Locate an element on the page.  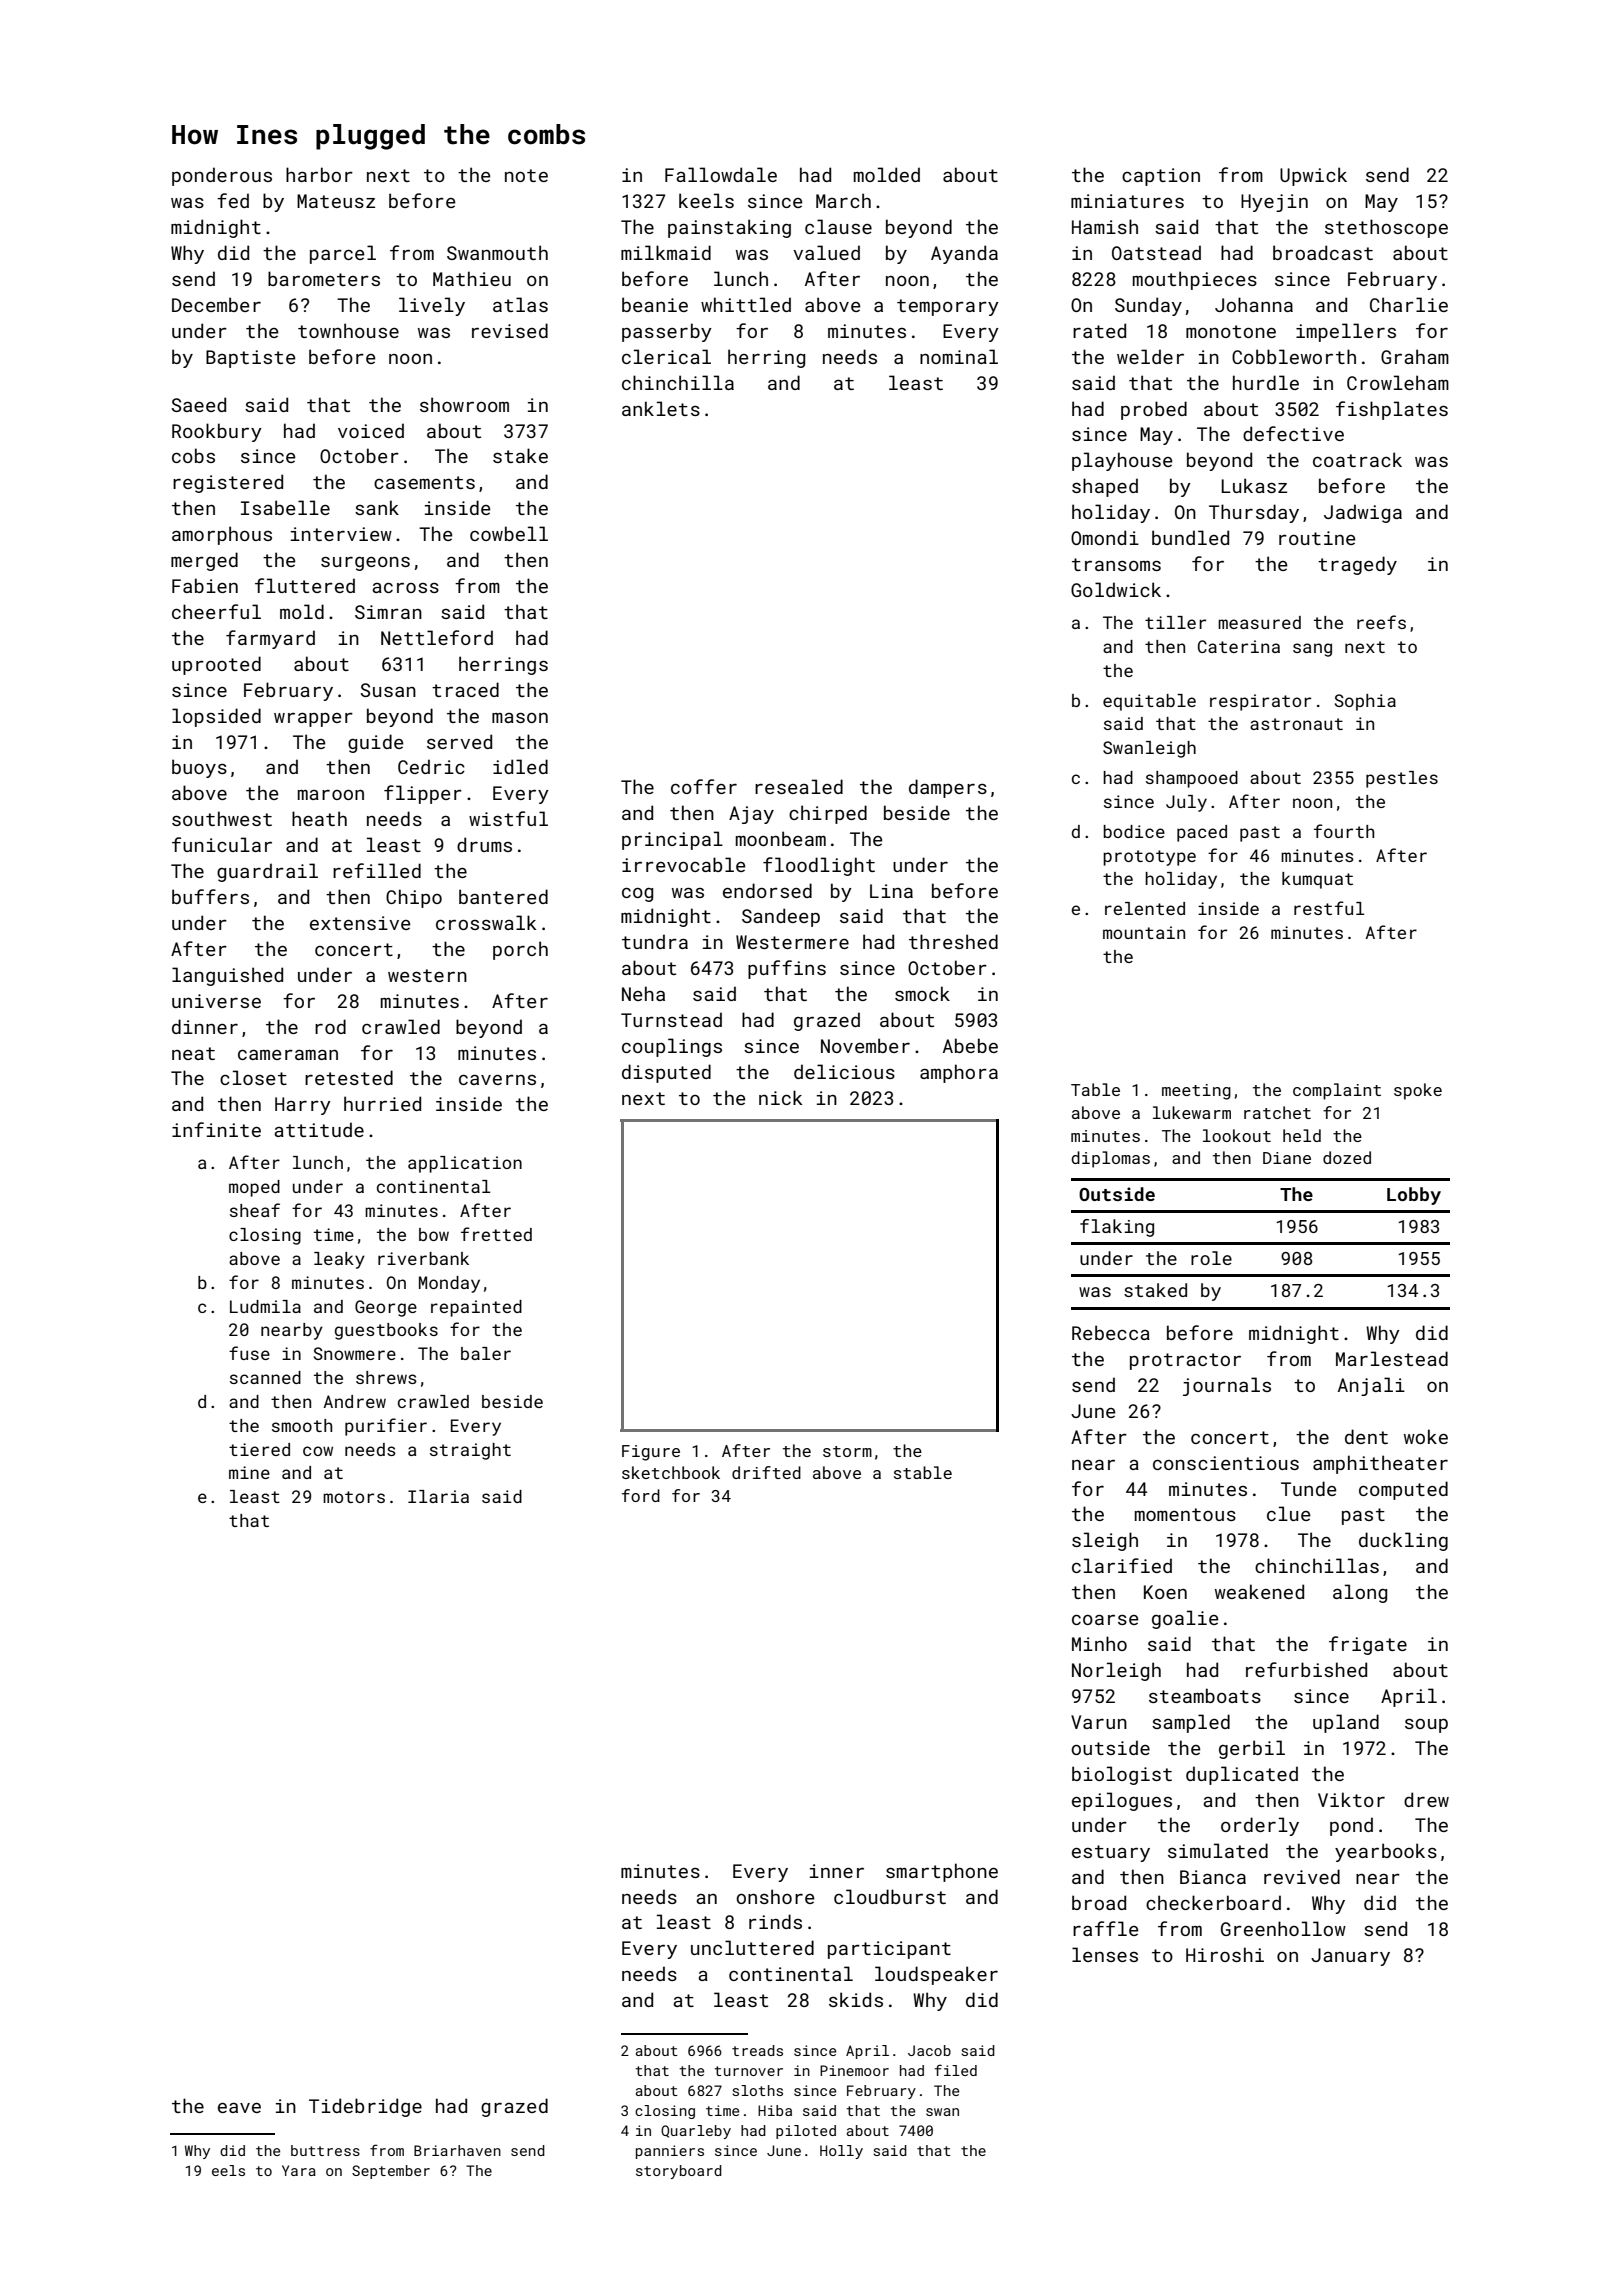
restful is located at coordinates (1329, 908).
